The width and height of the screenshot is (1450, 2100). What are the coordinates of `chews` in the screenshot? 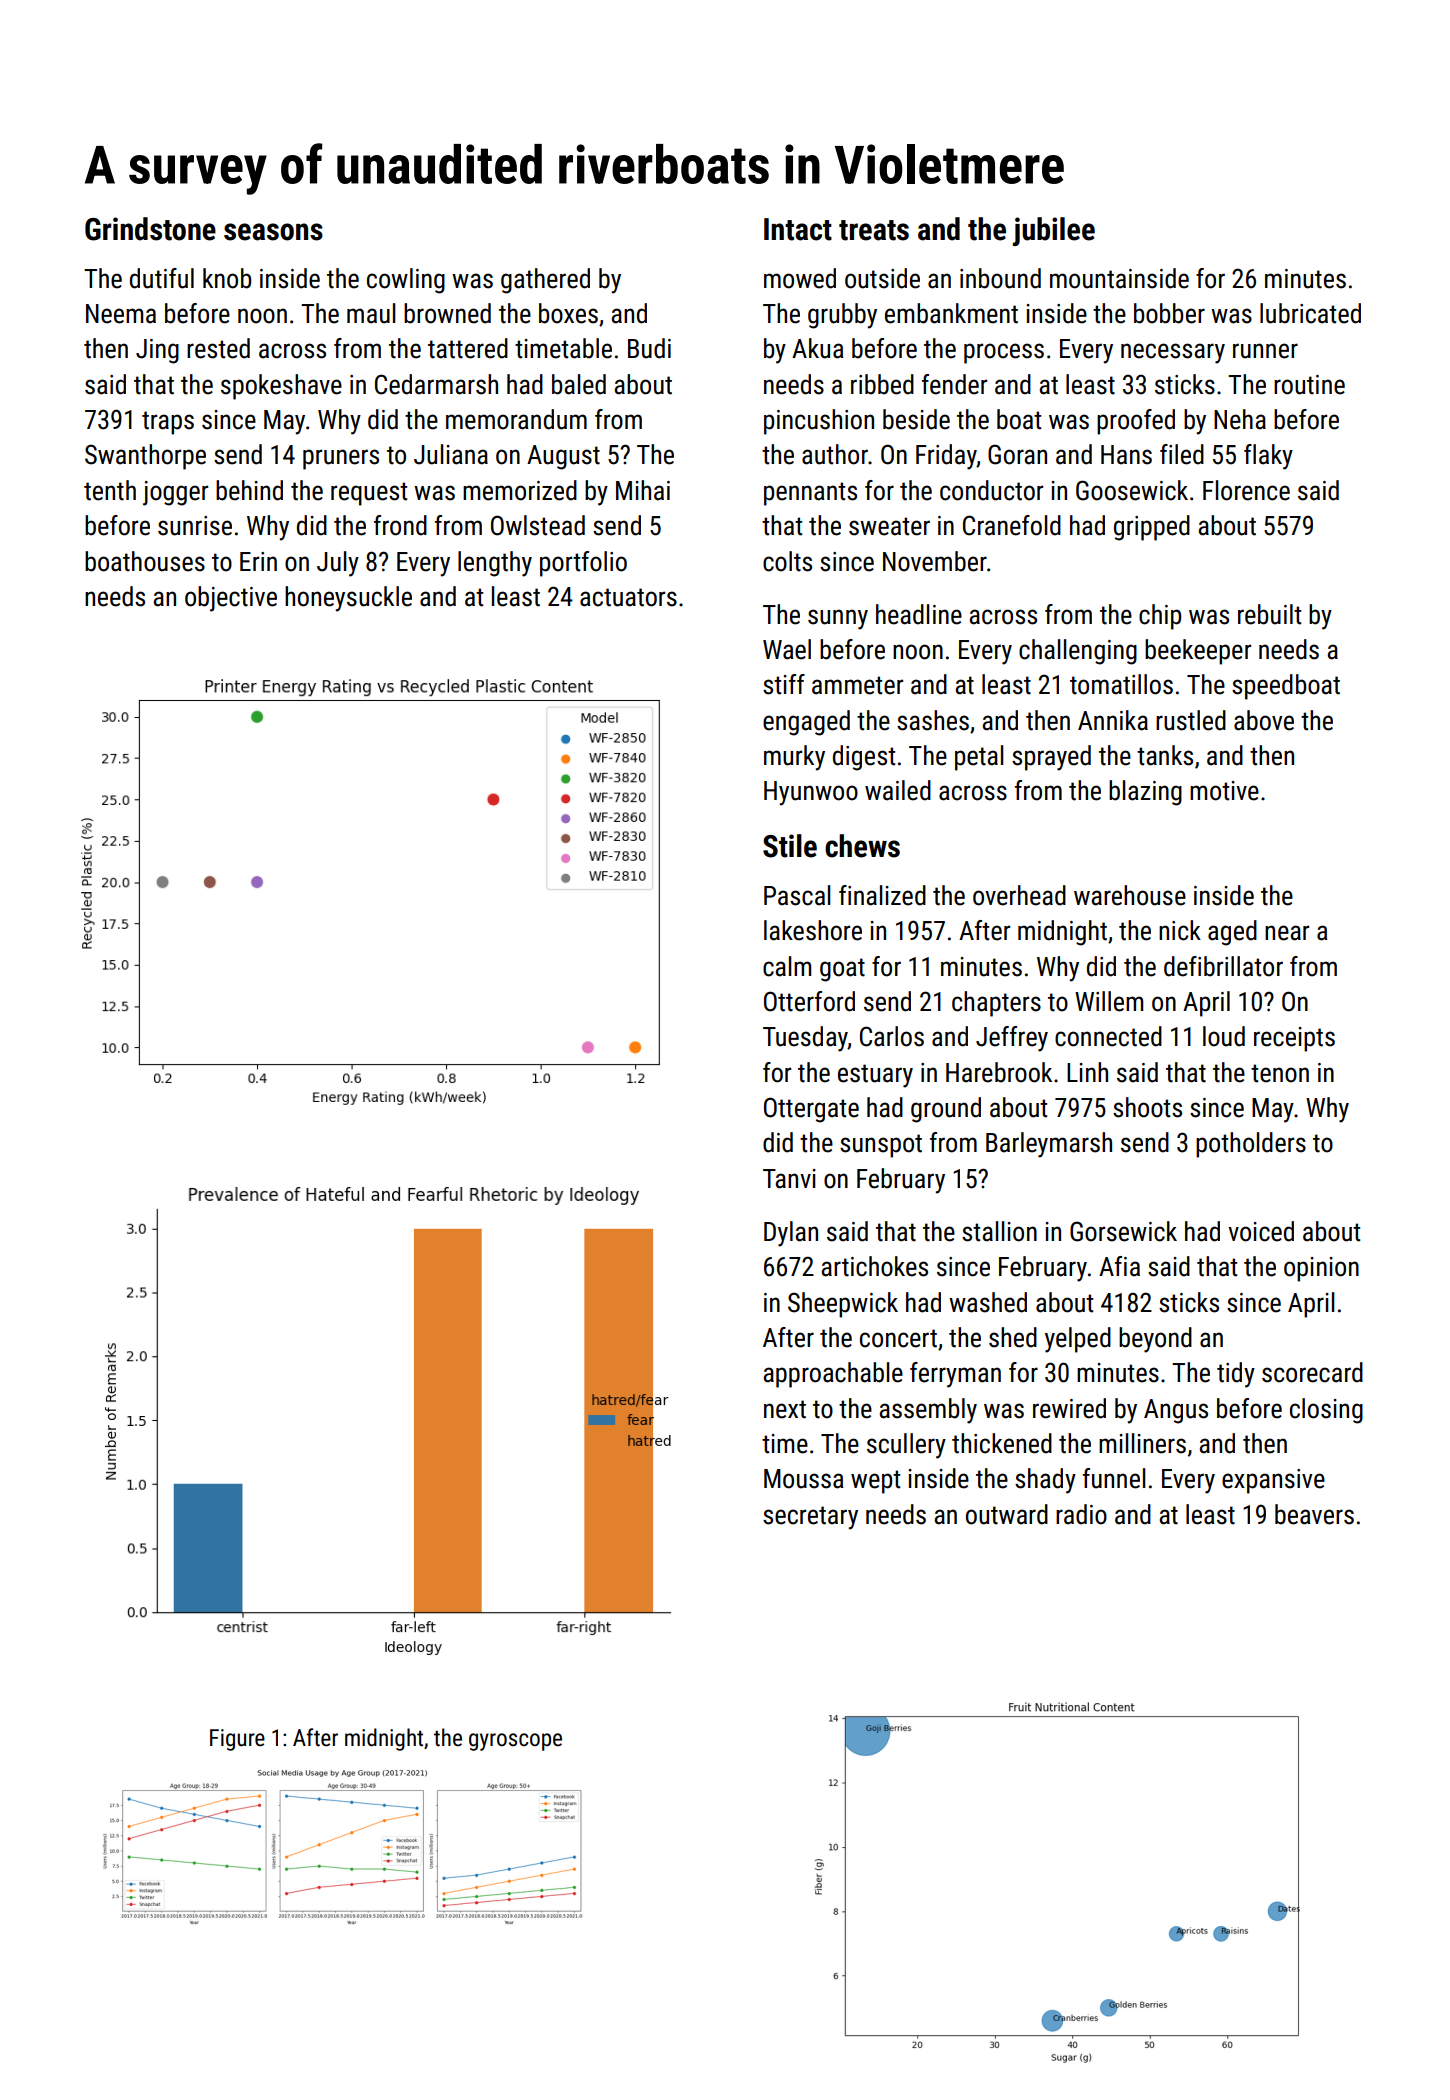 It's located at (862, 846).
